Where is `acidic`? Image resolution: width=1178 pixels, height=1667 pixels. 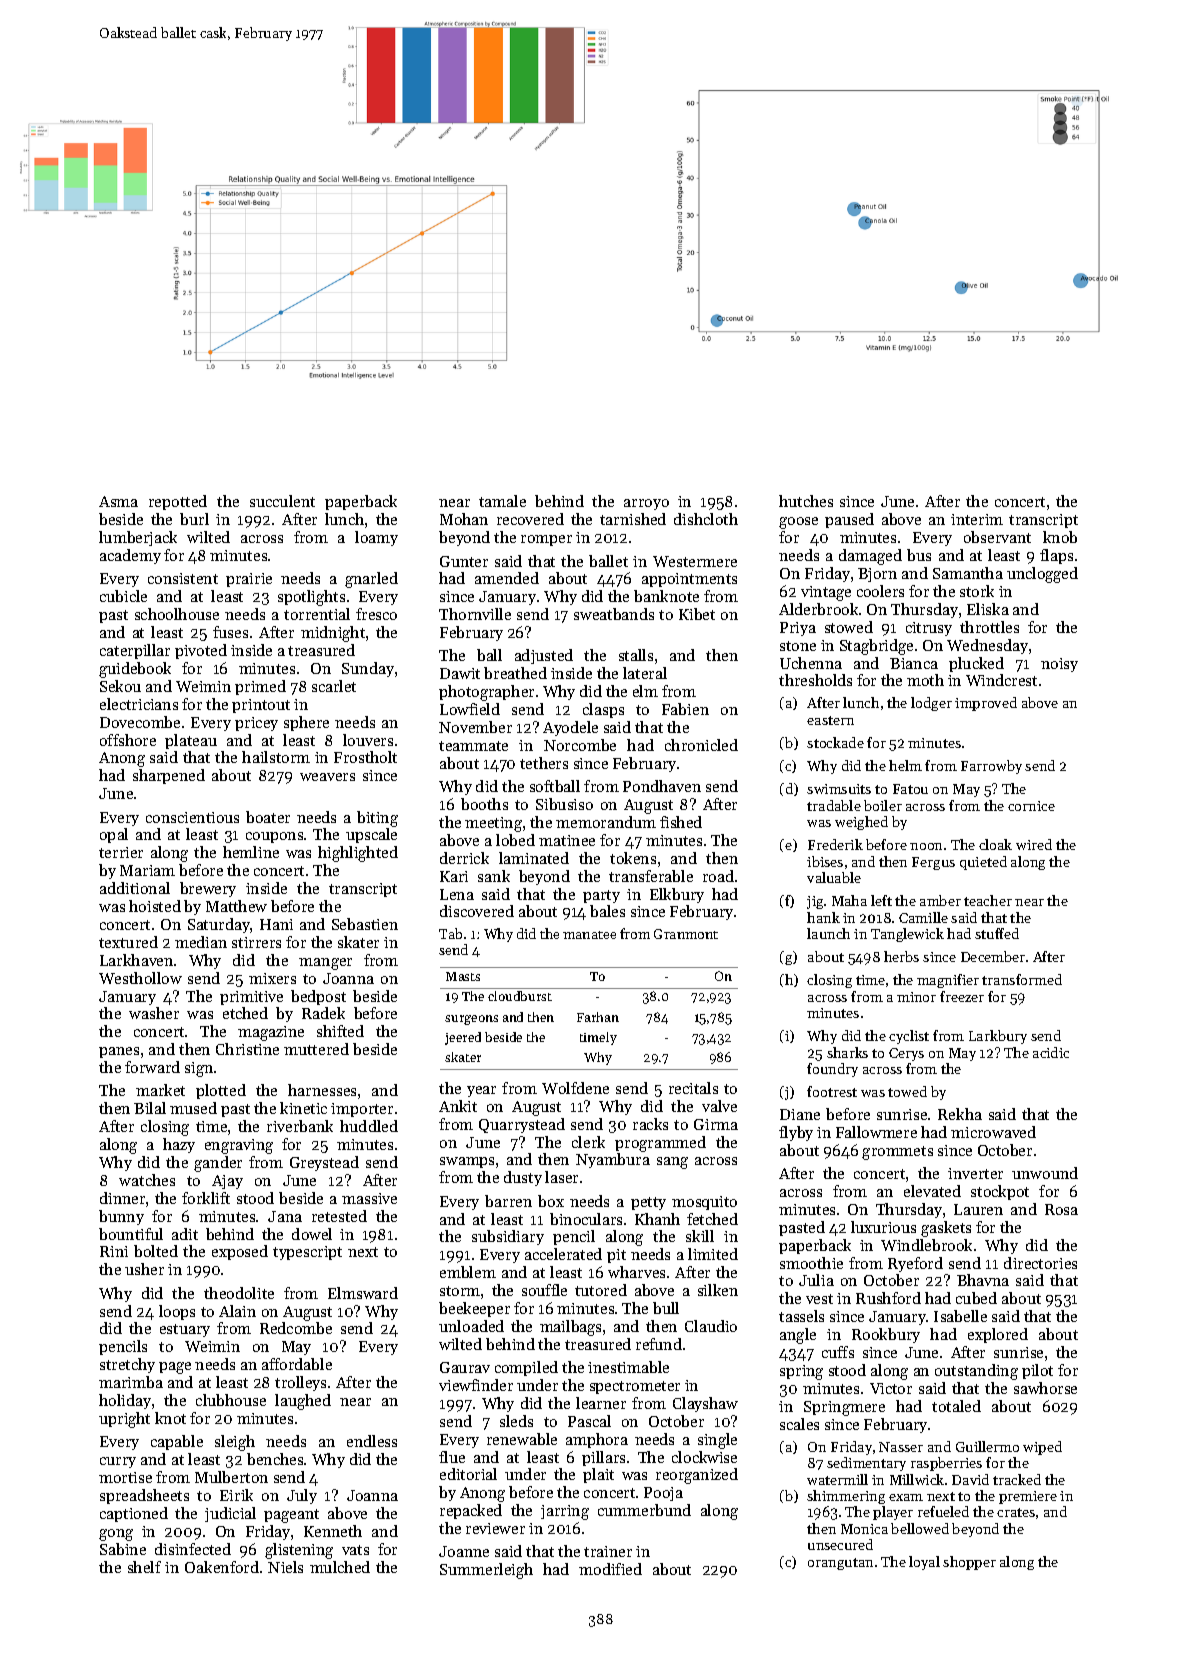
acidic is located at coordinates (1051, 1052).
